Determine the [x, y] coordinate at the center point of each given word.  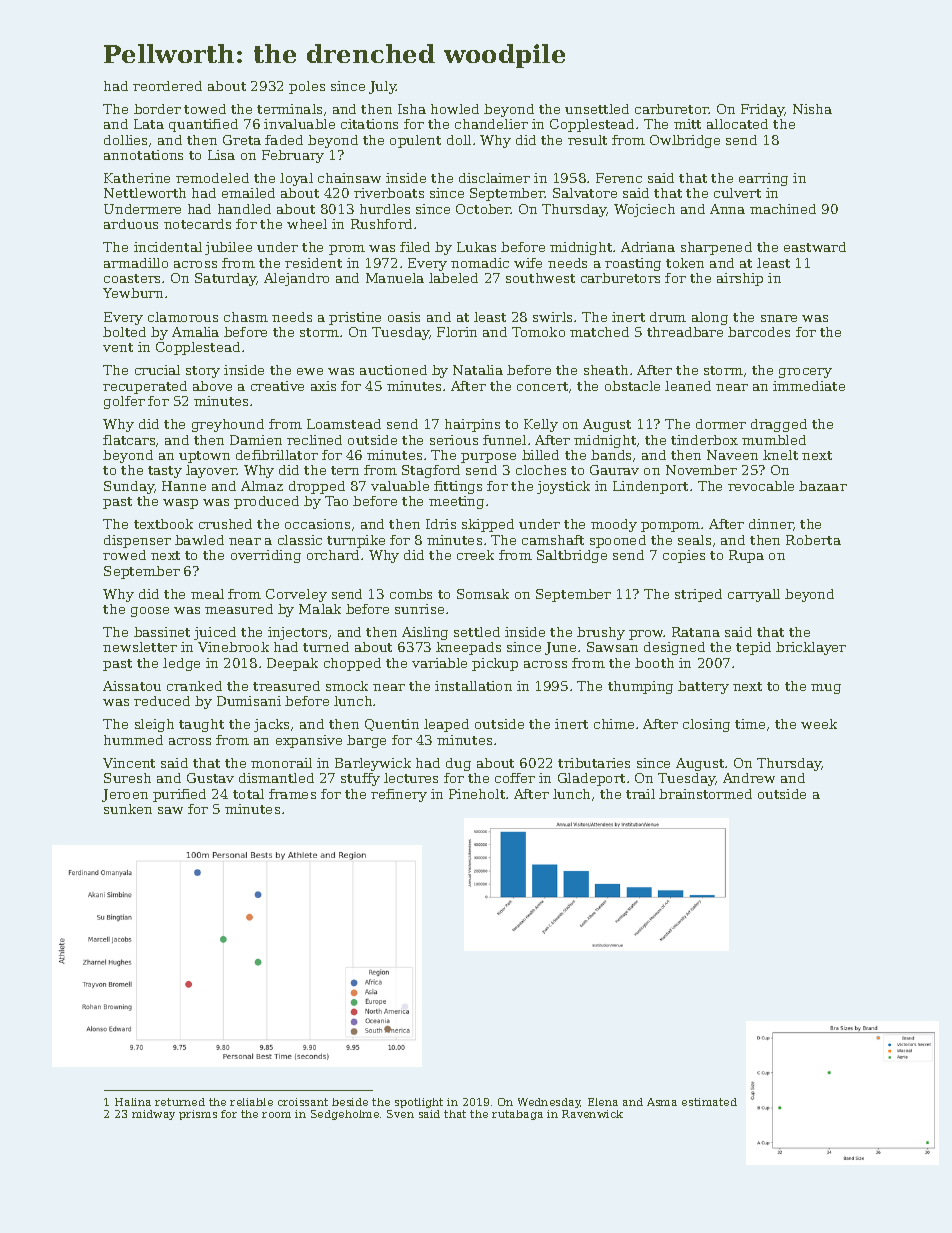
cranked [194, 686]
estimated [709, 1102]
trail [640, 794]
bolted [124, 332]
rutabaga [517, 1115]
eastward [815, 247]
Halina [133, 1102]
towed [205, 109]
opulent [415, 141]
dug [458, 764]
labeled [453, 278]
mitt [687, 124]
